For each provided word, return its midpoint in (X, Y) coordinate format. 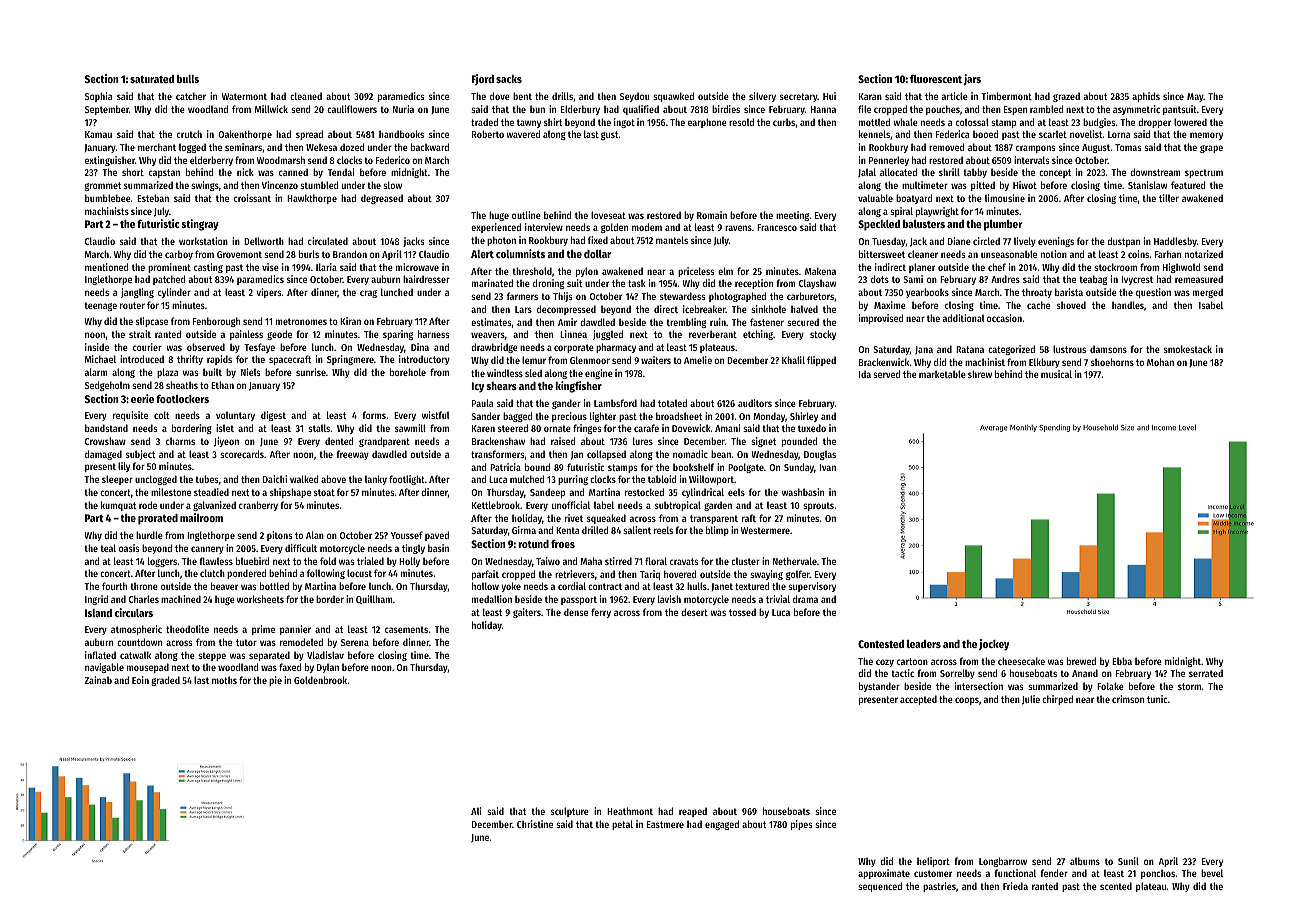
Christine (535, 824)
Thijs (563, 297)
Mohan (1160, 362)
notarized (1204, 254)
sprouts (818, 506)
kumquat (118, 506)
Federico (393, 160)
